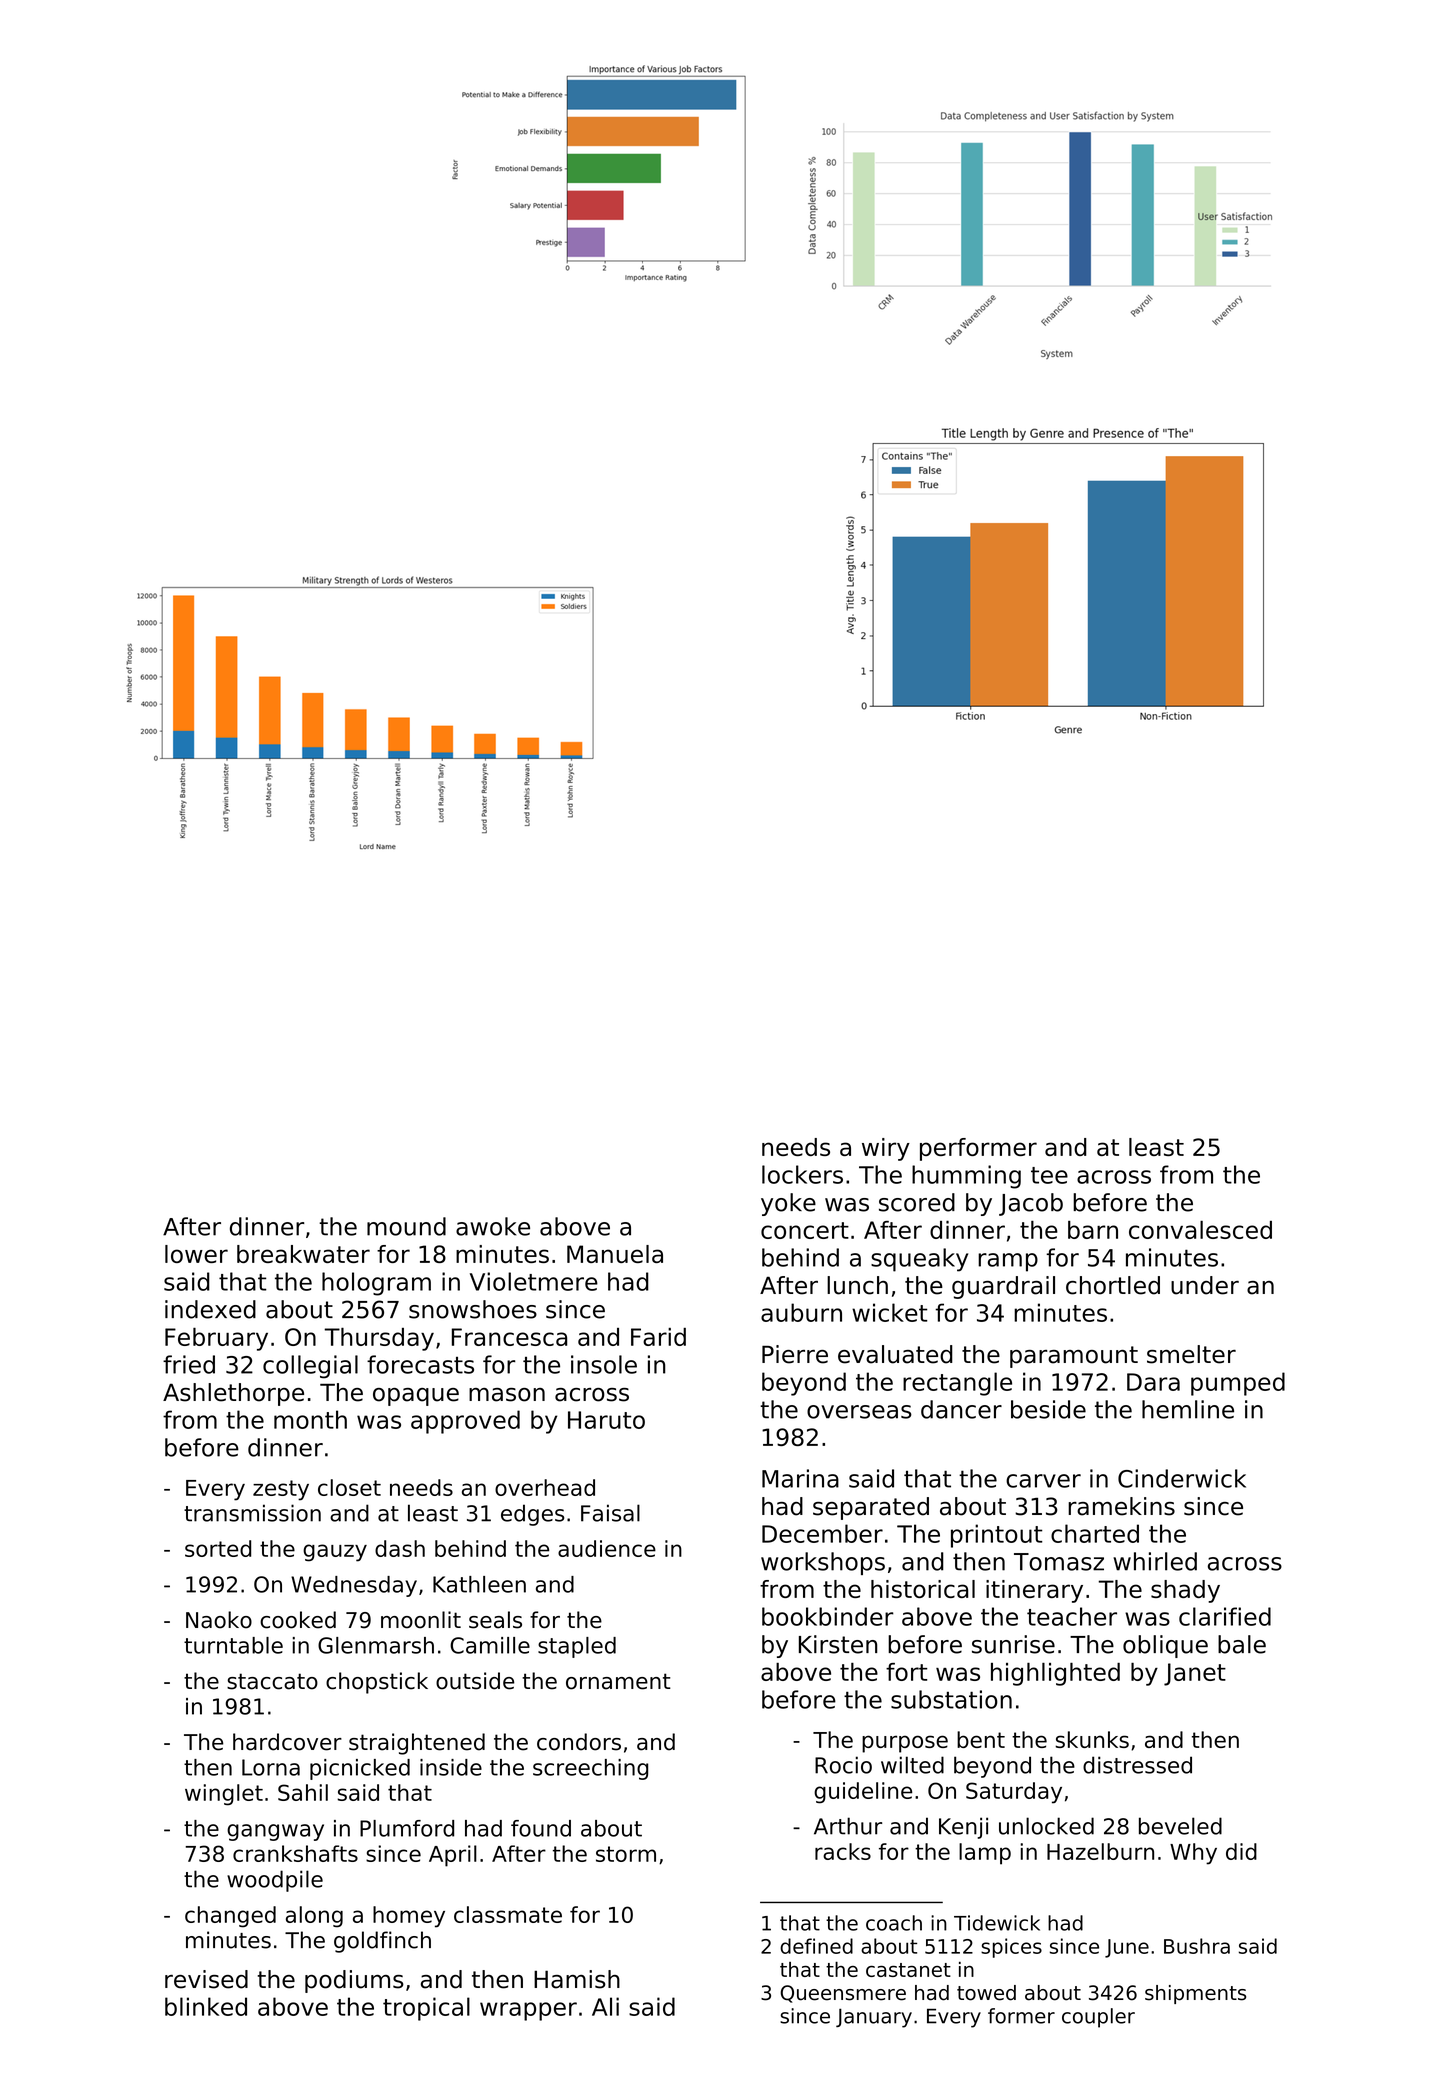 This screenshot has height=2100, width=1450. What do you see at coordinates (795, 1354) in the screenshot?
I see `Pierre` at bounding box center [795, 1354].
